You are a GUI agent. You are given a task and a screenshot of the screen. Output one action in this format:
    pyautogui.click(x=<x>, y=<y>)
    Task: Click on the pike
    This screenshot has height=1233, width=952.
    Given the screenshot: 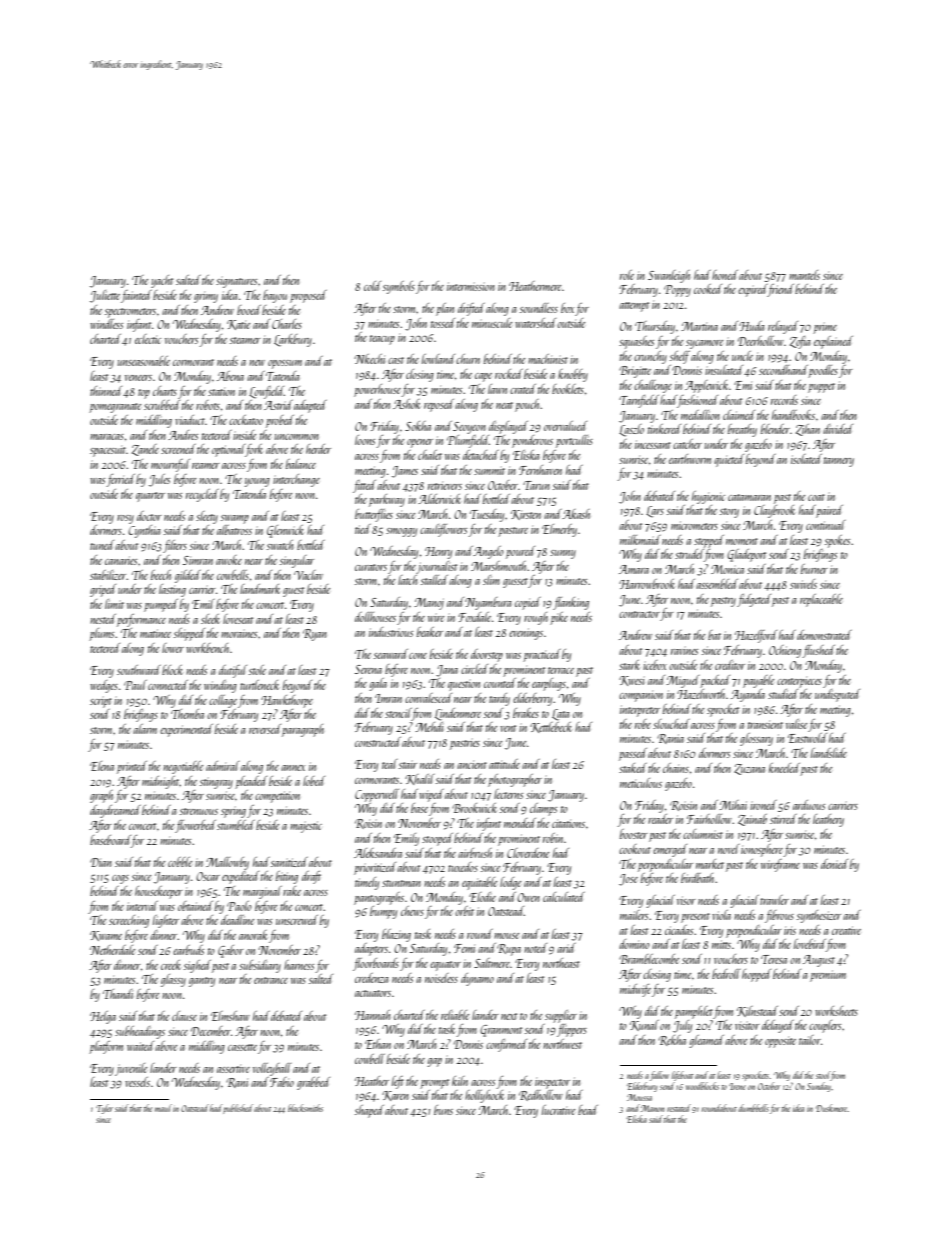 What is the action you would take?
    pyautogui.click(x=559, y=618)
